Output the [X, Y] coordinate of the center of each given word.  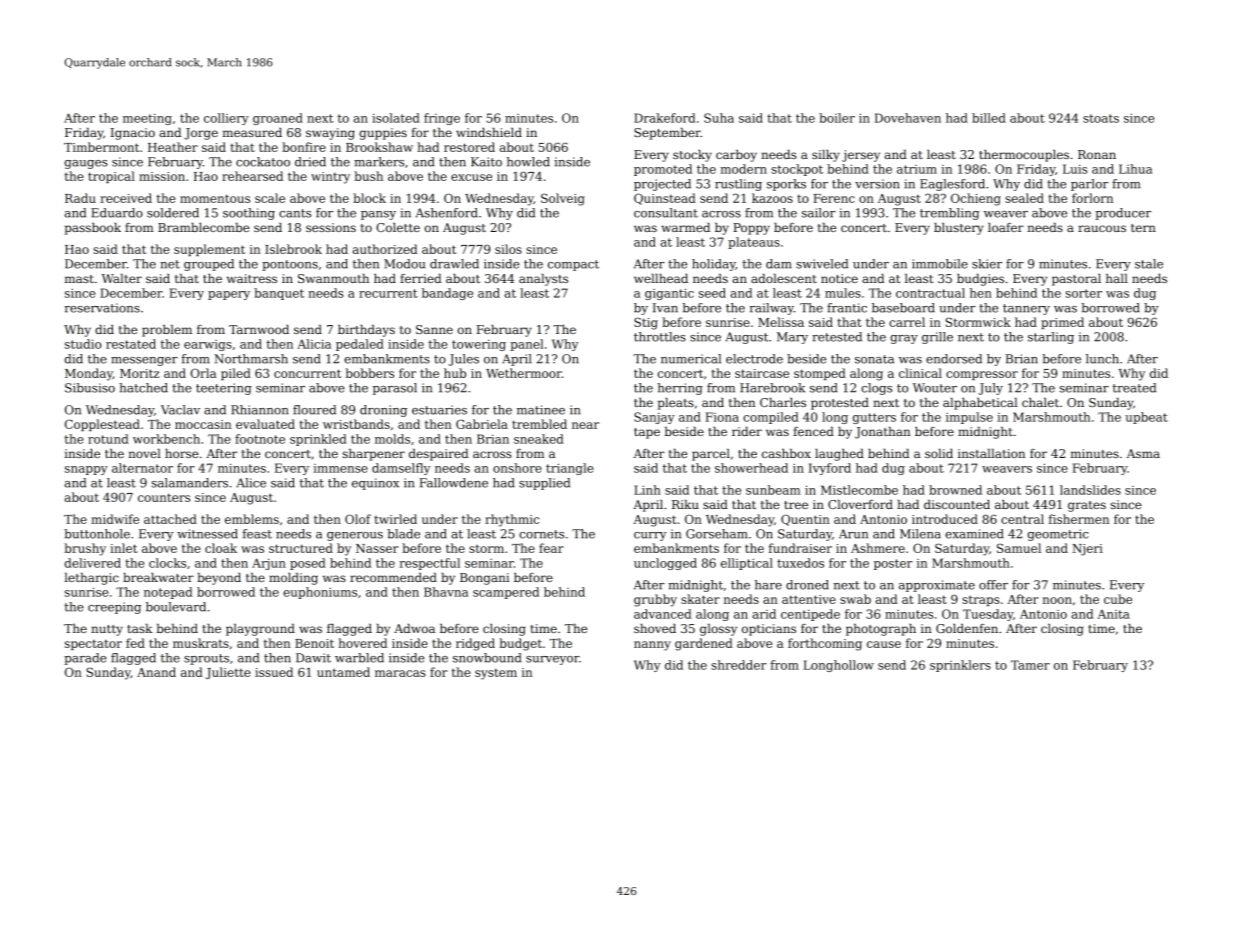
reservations [102, 308]
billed [989, 118]
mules [843, 293]
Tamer [1030, 665]
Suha [719, 118]
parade [85, 659]
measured [252, 132]
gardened [704, 644]
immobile [940, 264]
